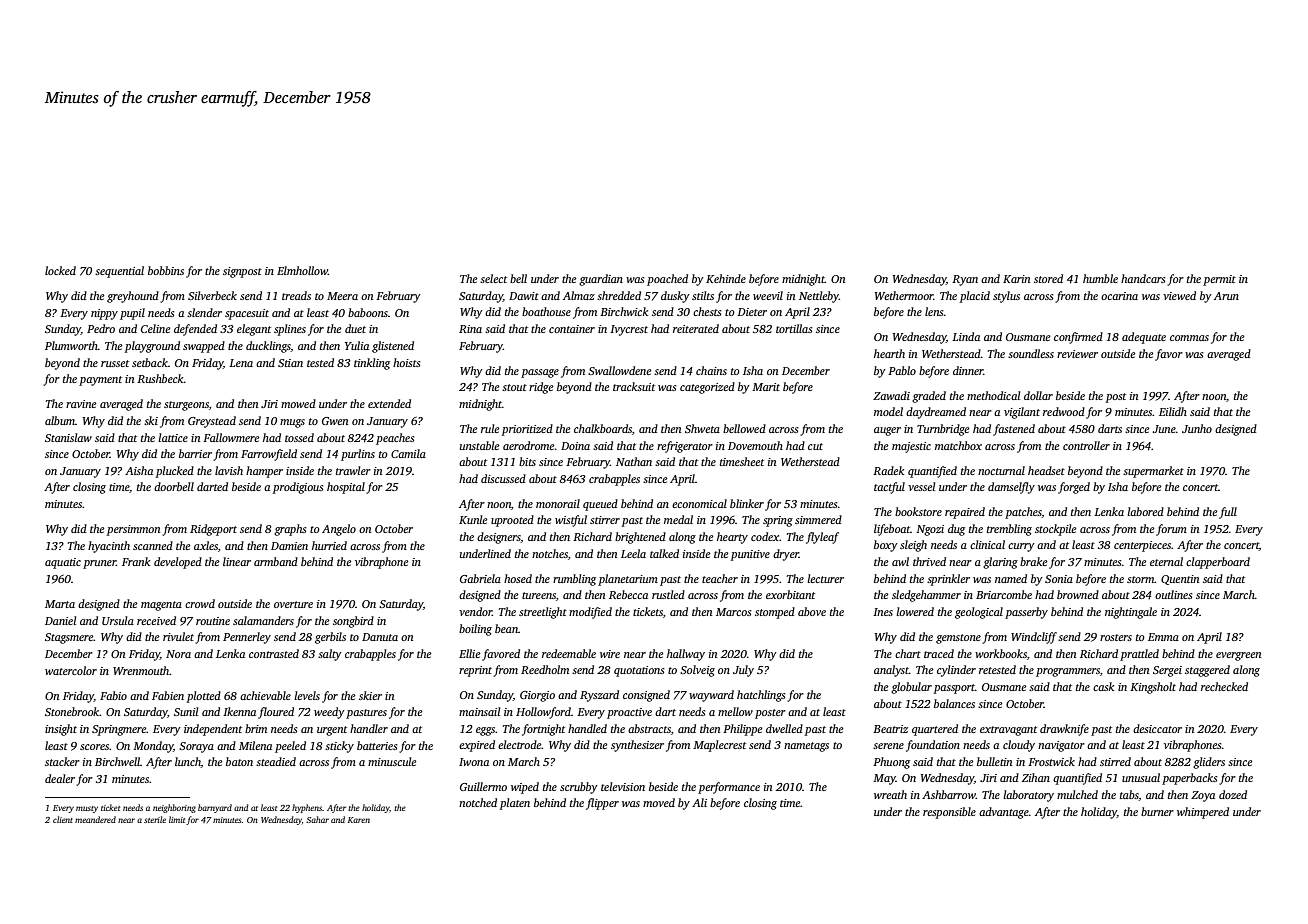 The height and width of the screenshot is (924, 1308). Describe the element at coordinates (302, 270) in the screenshot. I see `Elmhollow` at that location.
